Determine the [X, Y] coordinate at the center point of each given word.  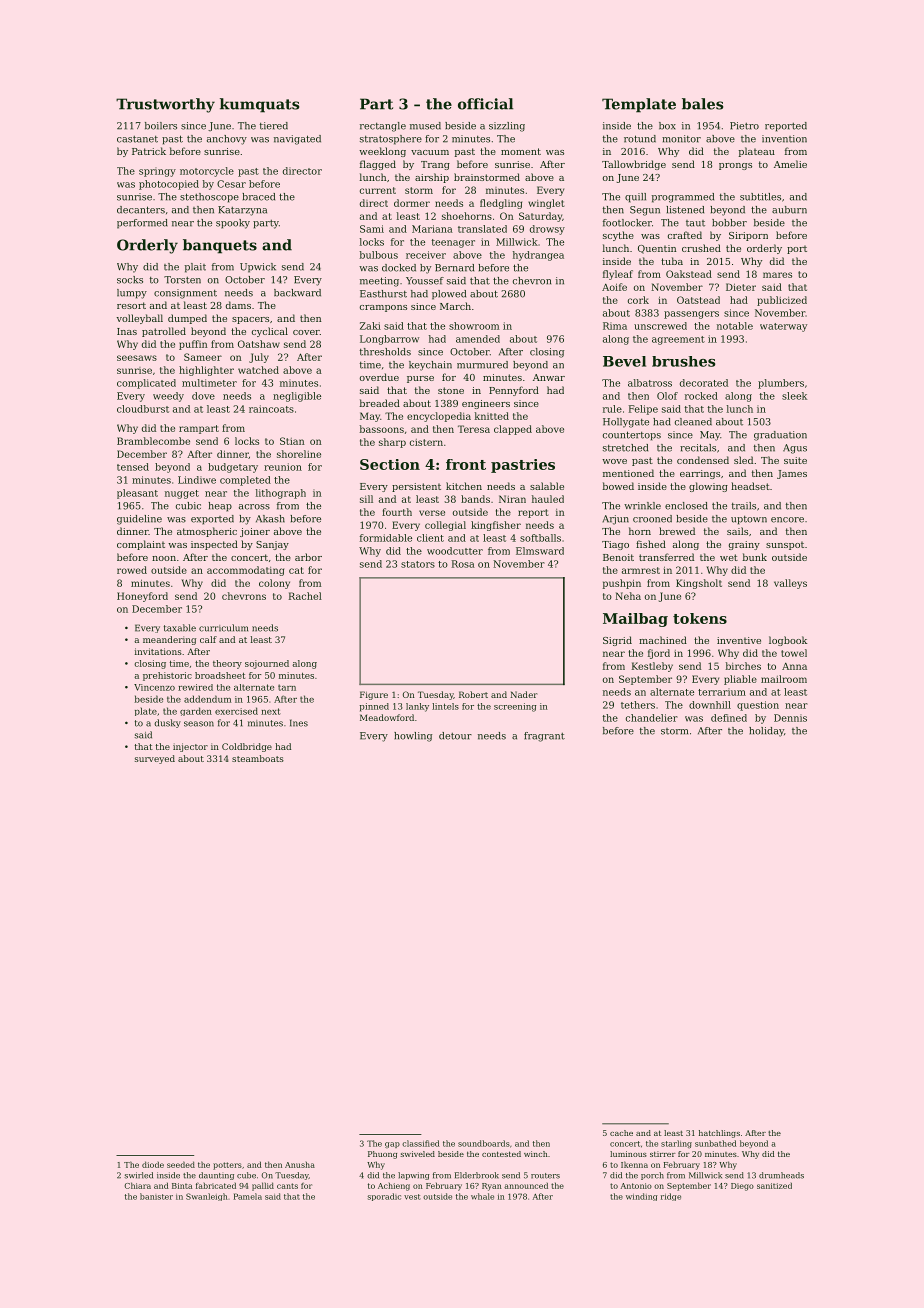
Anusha [300, 1165]
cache [621, 1133]
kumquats [259, 105]
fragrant [544, 737]
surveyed [155, 759]
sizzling [507, 127]
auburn [789, 210]
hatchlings [719, 1134]
